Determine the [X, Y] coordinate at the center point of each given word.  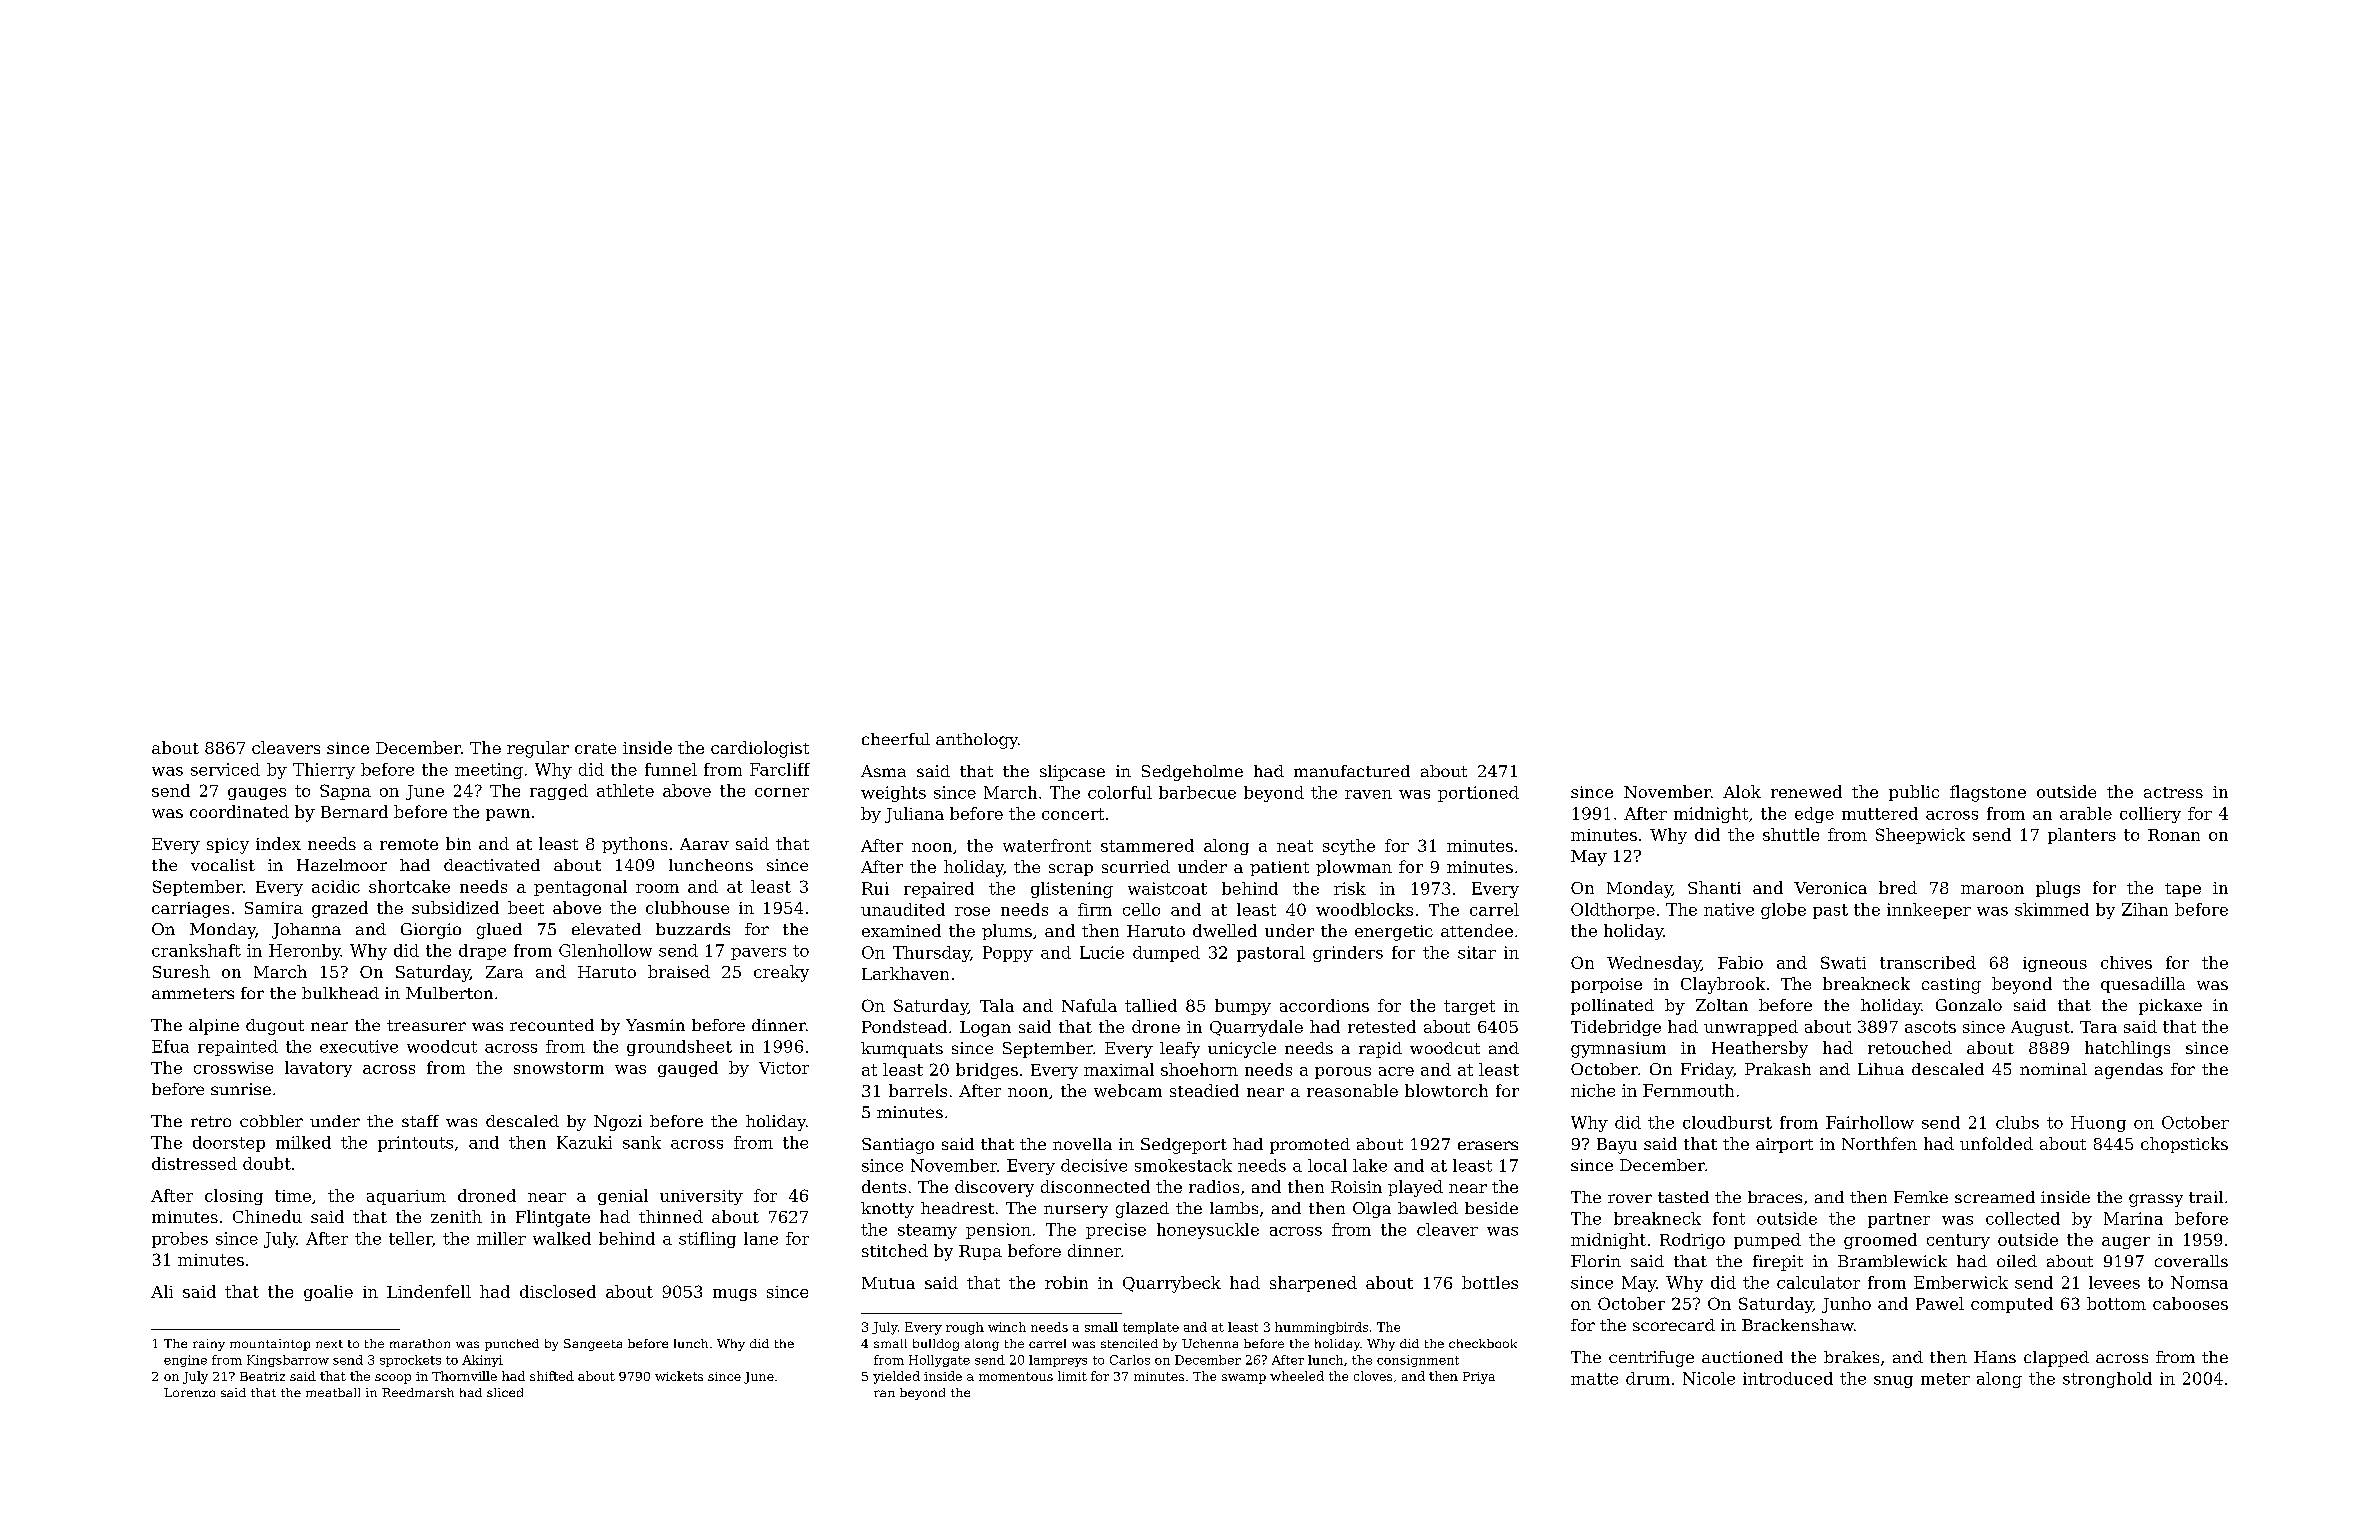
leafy [1180, 1050]
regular [538, 749]
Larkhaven [905, 973]
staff [420, 1121]
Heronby [305, 952]
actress [2173, 792]
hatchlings [2127, 1049]
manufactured [1352, 771]
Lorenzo [189, 1392]
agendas [2129, 1071]
